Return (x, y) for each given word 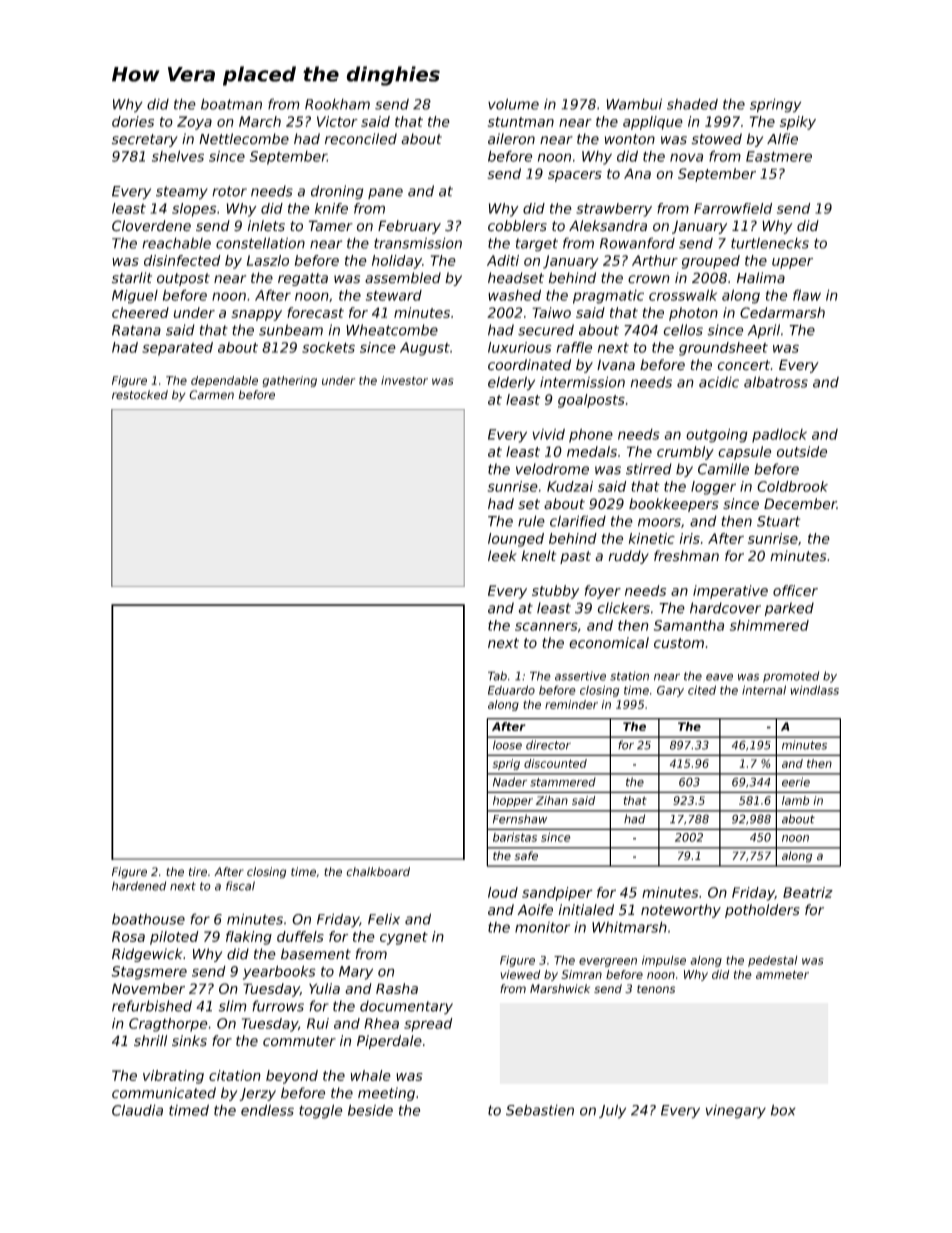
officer (795, 590)
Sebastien (540, 1110)
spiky (798, 123)
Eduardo (511, 690)
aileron (511, 139)
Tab (497, 676)
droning (337, 192)
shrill (150, 1041)
